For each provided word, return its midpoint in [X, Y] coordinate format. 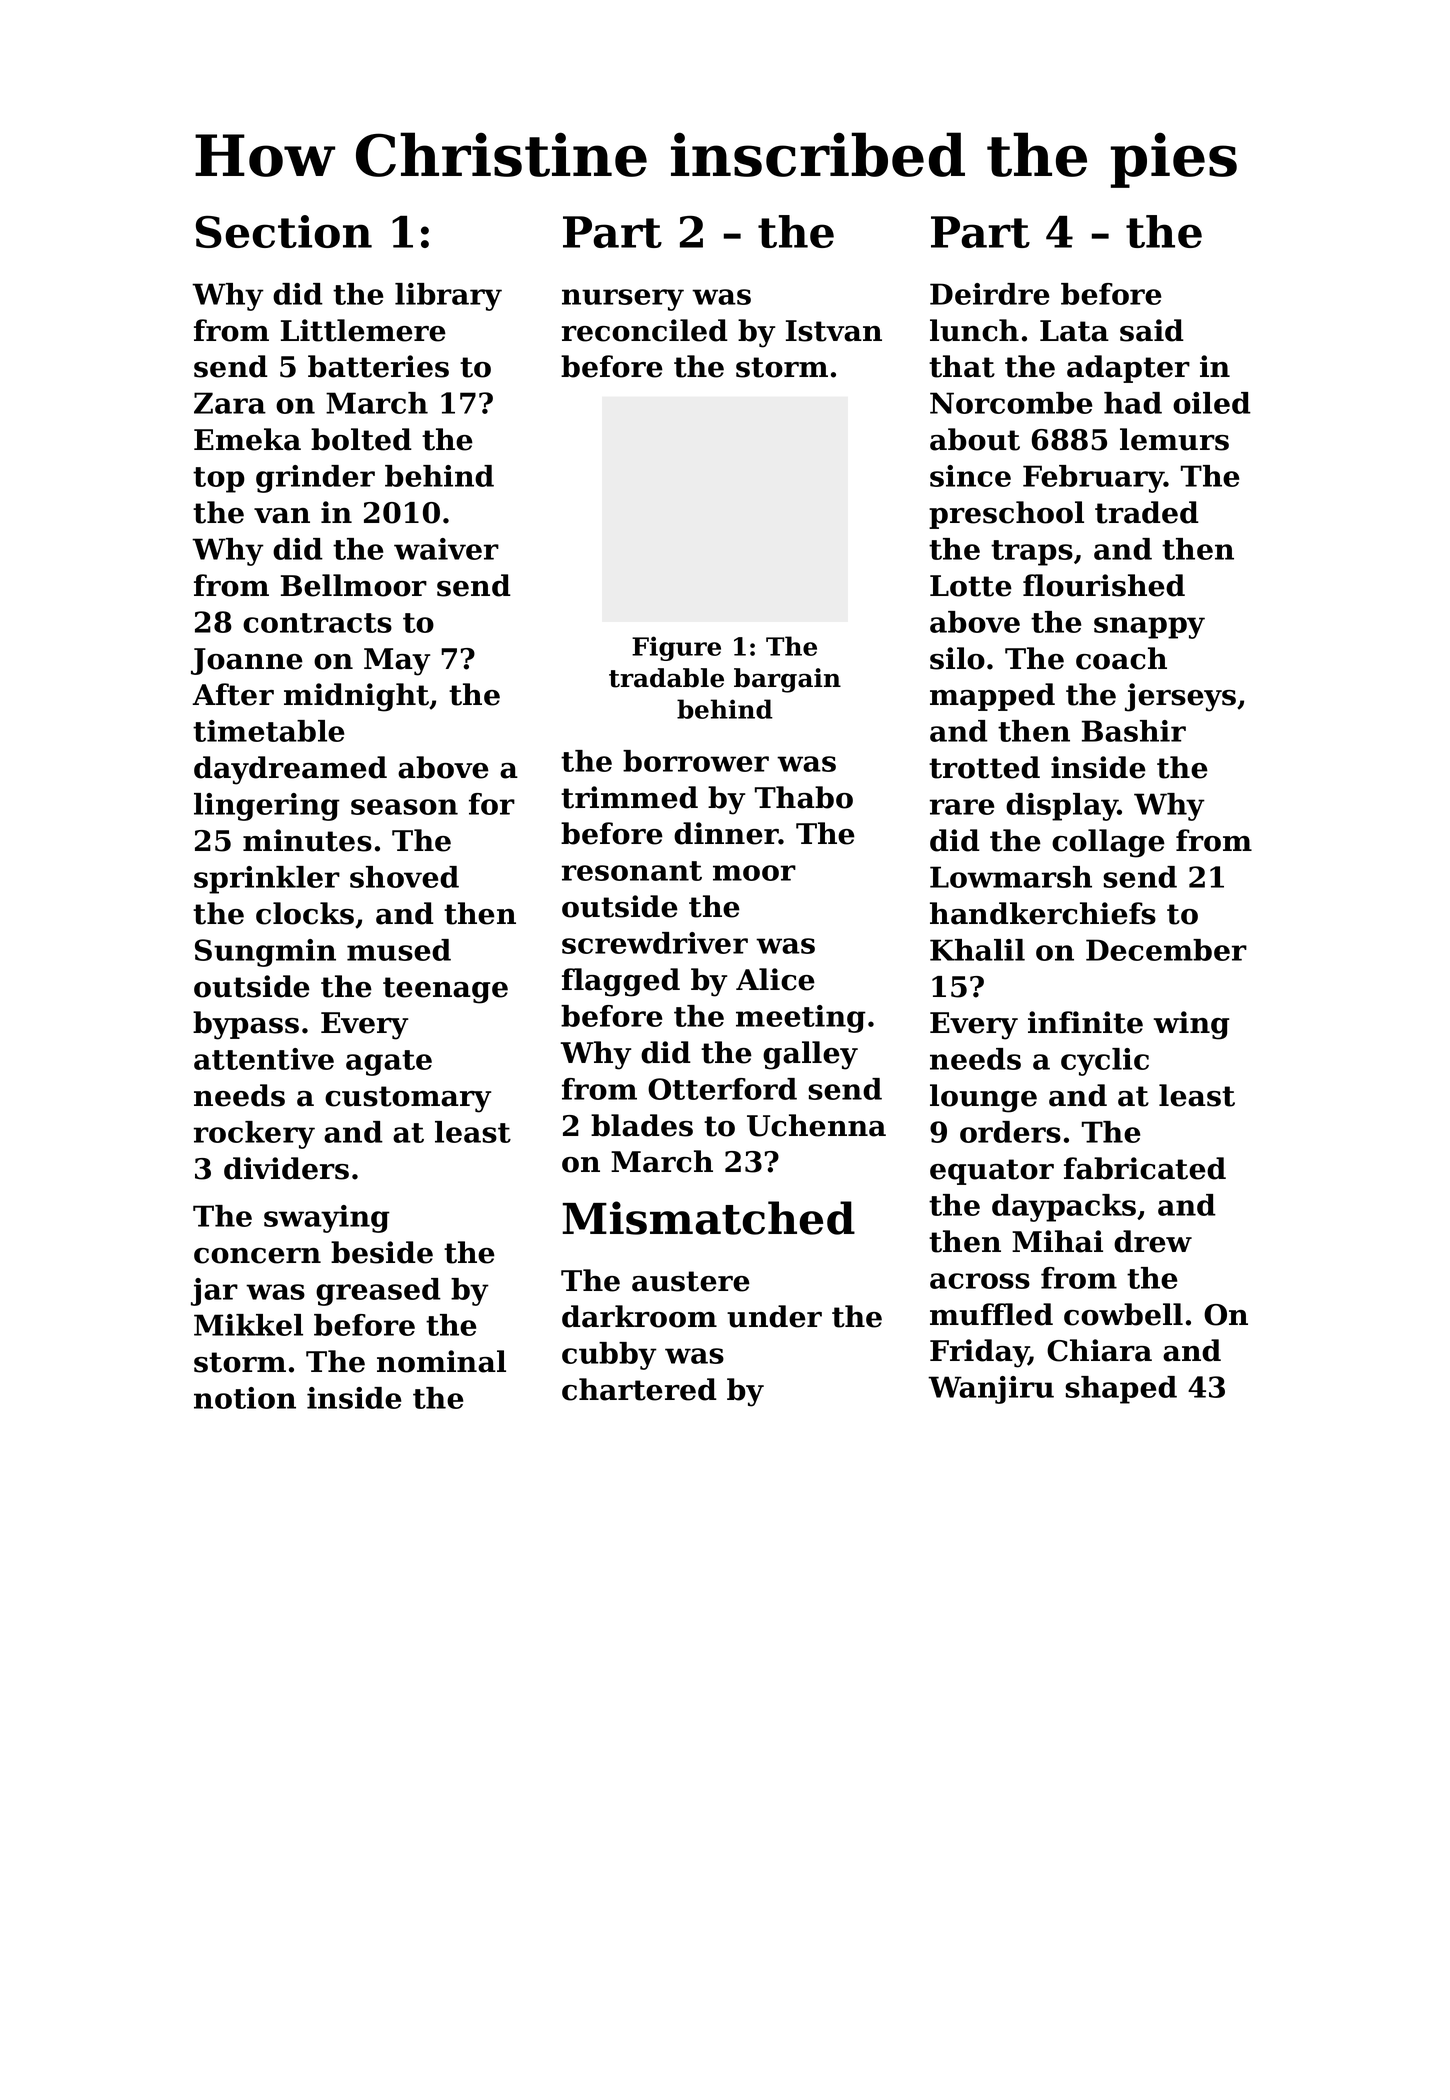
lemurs [1174, 439]
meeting [801, 1019]
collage [1108, 843]
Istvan [834, 331]
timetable [269, 731]
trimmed [629, 797]
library [448, 297]
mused [399, 950]
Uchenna [816, 1125]
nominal [441, 1361]
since [970, 476]
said [1152, 330]
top [219, 480]
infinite [1085, 1022]
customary [408, 1099]
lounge [983, 1098]
